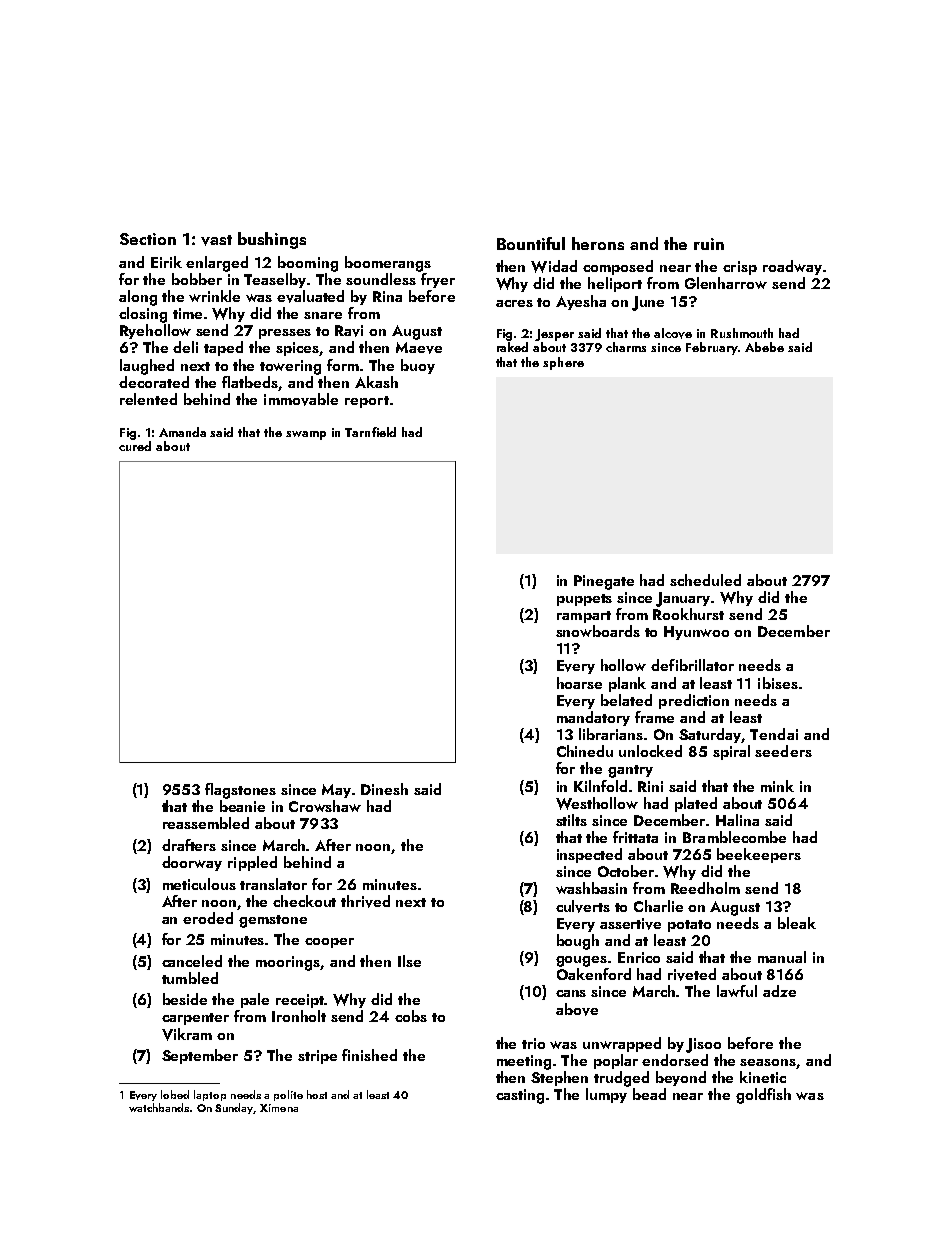  Describe the element at coordinates (272, 240) in the page. I see `bushings` at that location.
